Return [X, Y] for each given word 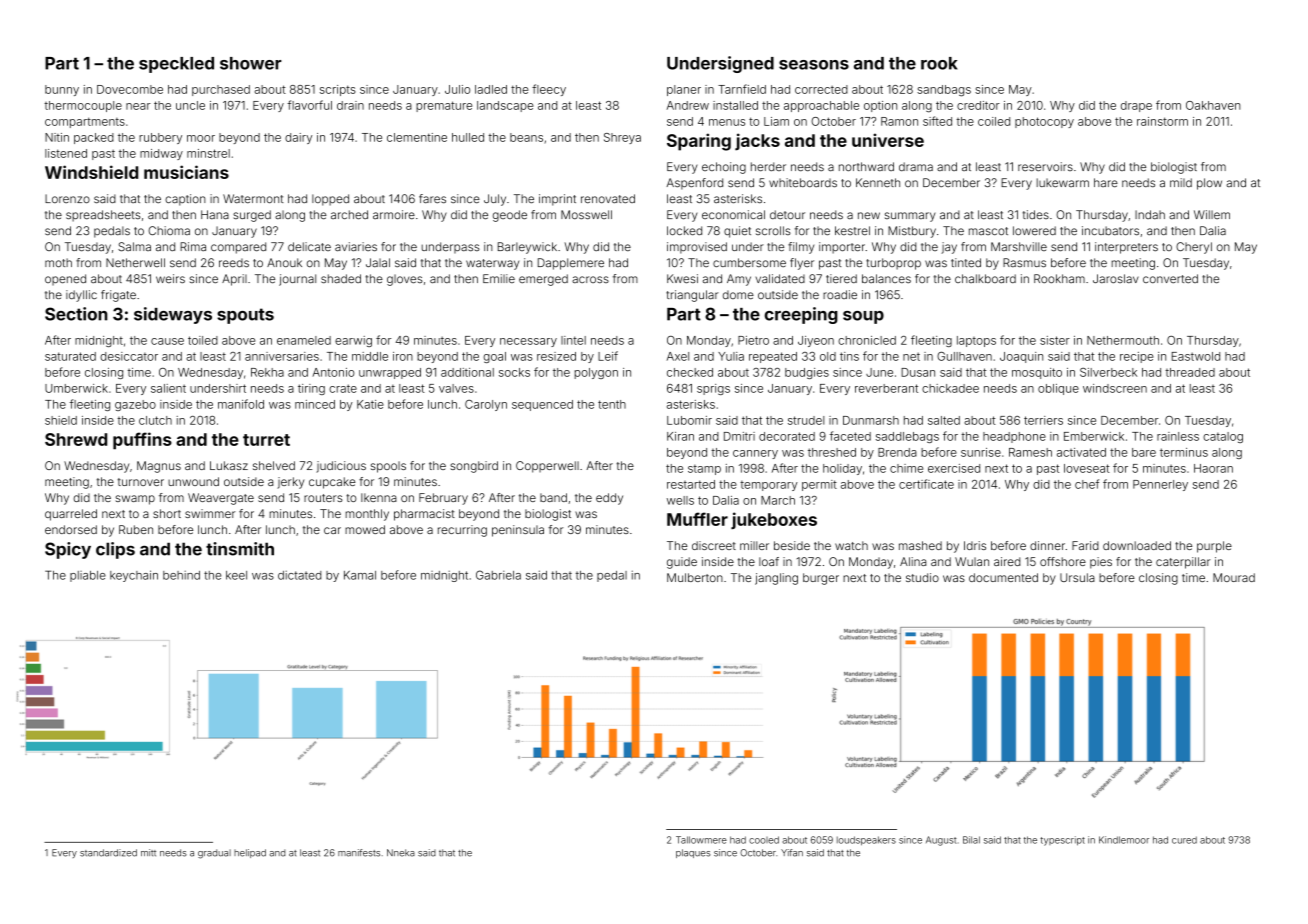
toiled [203, 340]
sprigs [713, 389]
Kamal [360, 575]
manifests [359, 853]
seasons [814, 65]
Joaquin [1021, 357]
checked [690, 372]
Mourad [1234, 577]
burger [821, 579]
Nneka [401, 853]
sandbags [944, 91]
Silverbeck [1108, 372]
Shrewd [76, 439]
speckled [176, 65]
